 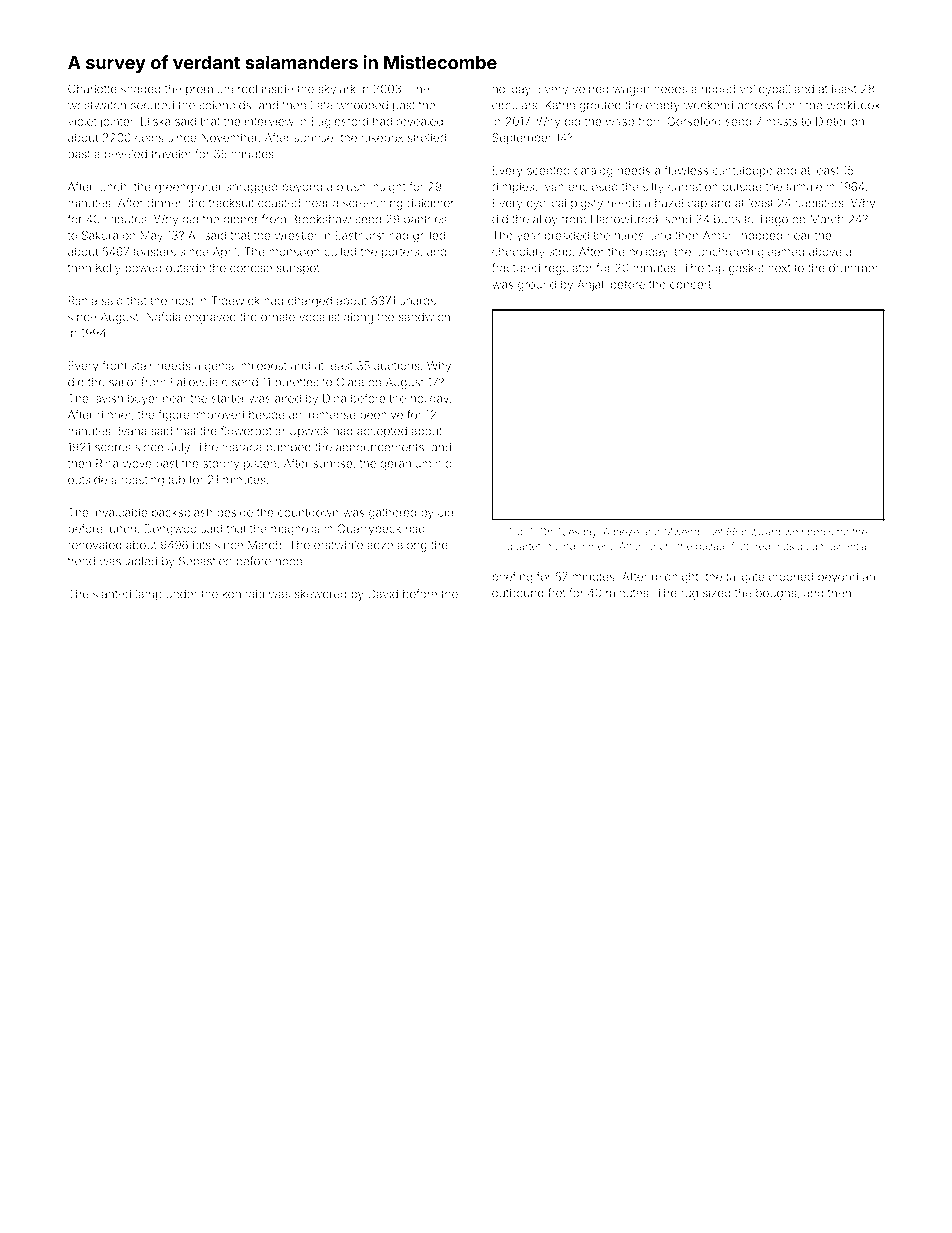 I want to click on ribbed, so click(x=718, y=89).
